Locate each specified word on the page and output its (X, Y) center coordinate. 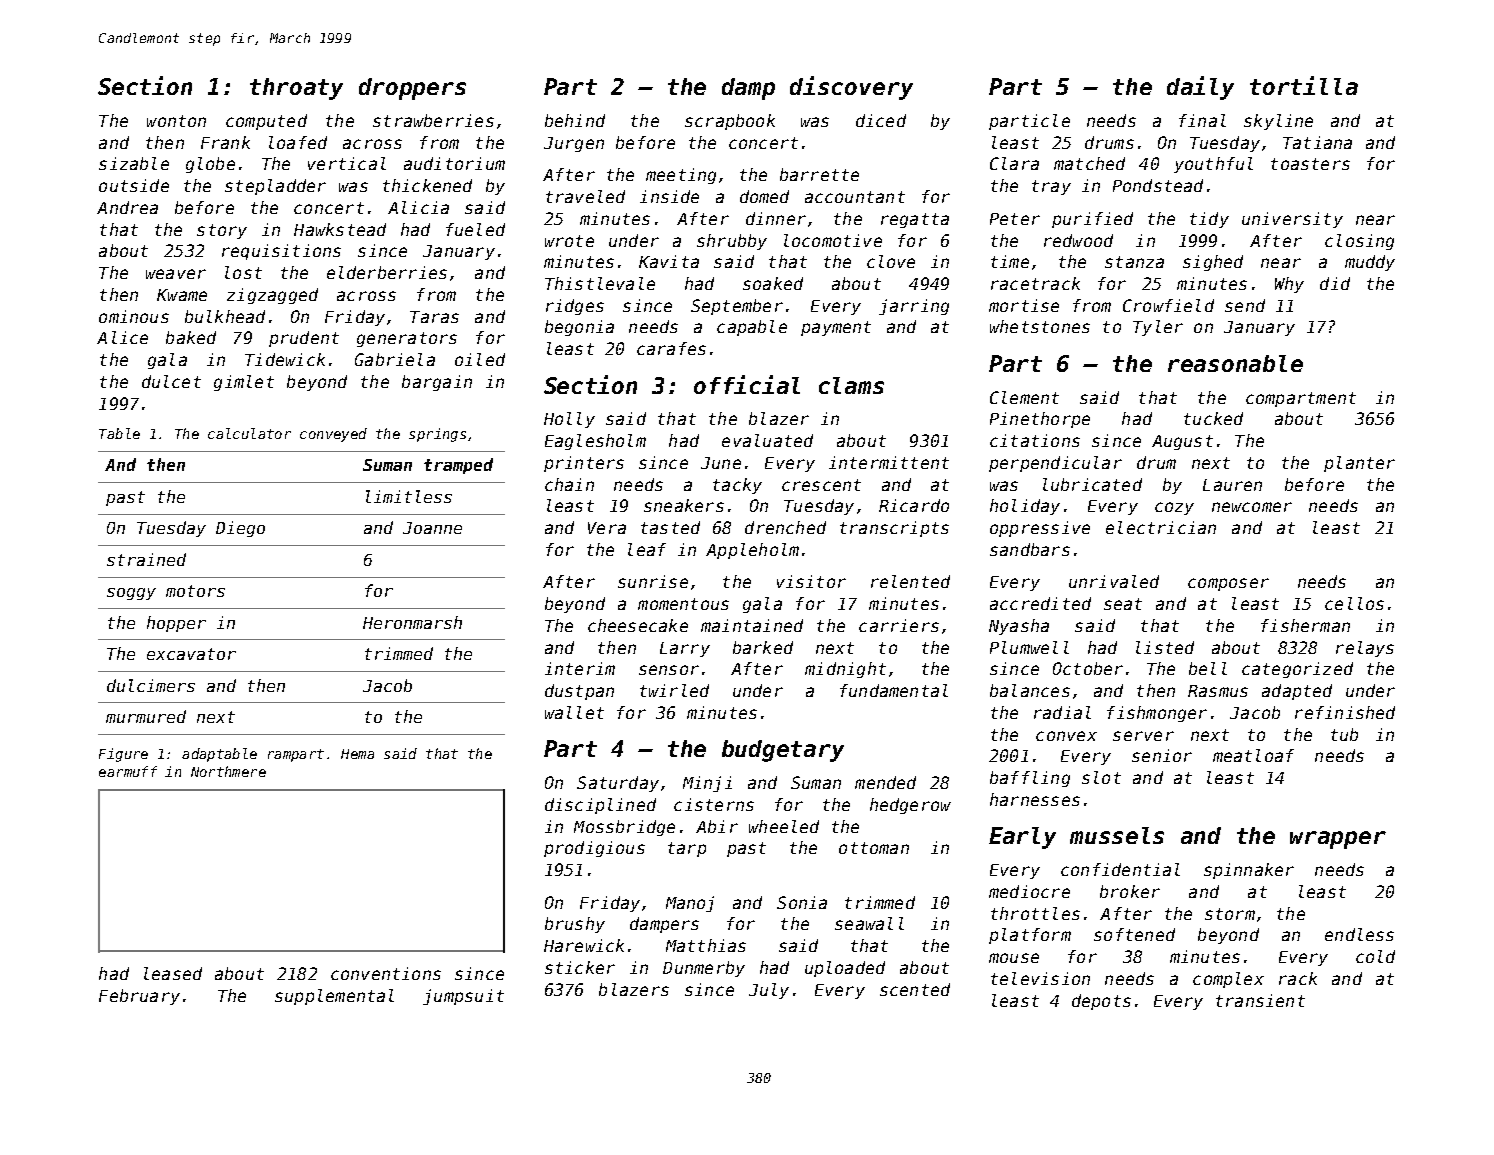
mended (885, 782)
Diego (240, 529)
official (747, 384)
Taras (434, 317)
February (139, 997)
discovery (851, 88)
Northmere (228, 771)
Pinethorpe (1040, 420)
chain (569, 484)
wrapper (1338, 840)
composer (1228, 584)
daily (1200, 88)
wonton (176, 121)
